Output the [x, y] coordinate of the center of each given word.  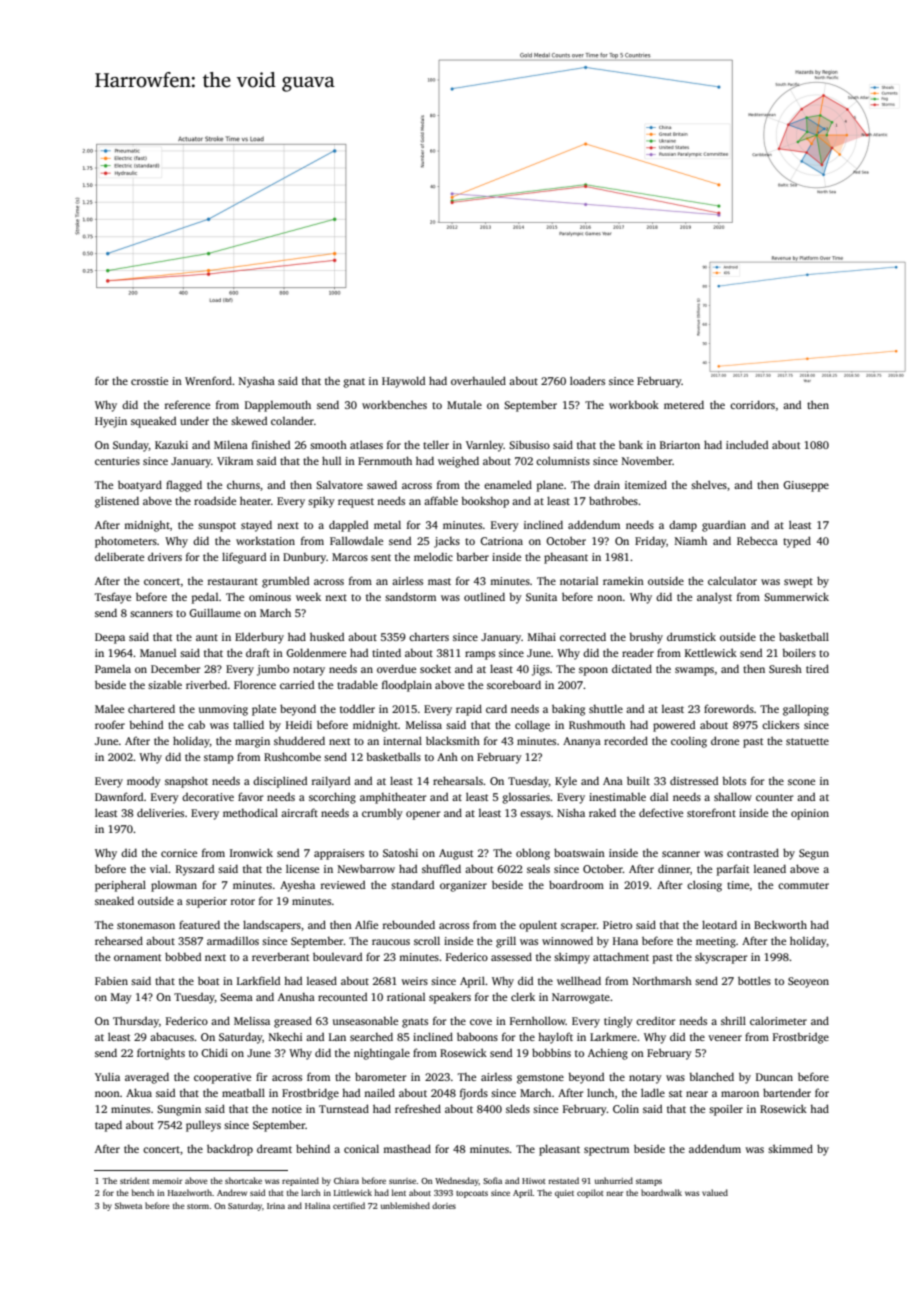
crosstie [149, 381]
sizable [165, 685]
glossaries [526, 798]
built [638, 780]
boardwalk [661, 1192]
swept [798, 583]
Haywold [403, 382]
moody [144, 782]
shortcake [243, 1180]
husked [327, 636]
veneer [725, 1038]
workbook [634, 404]
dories [444, 1205]
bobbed [183, 956]
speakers [450, 998]
